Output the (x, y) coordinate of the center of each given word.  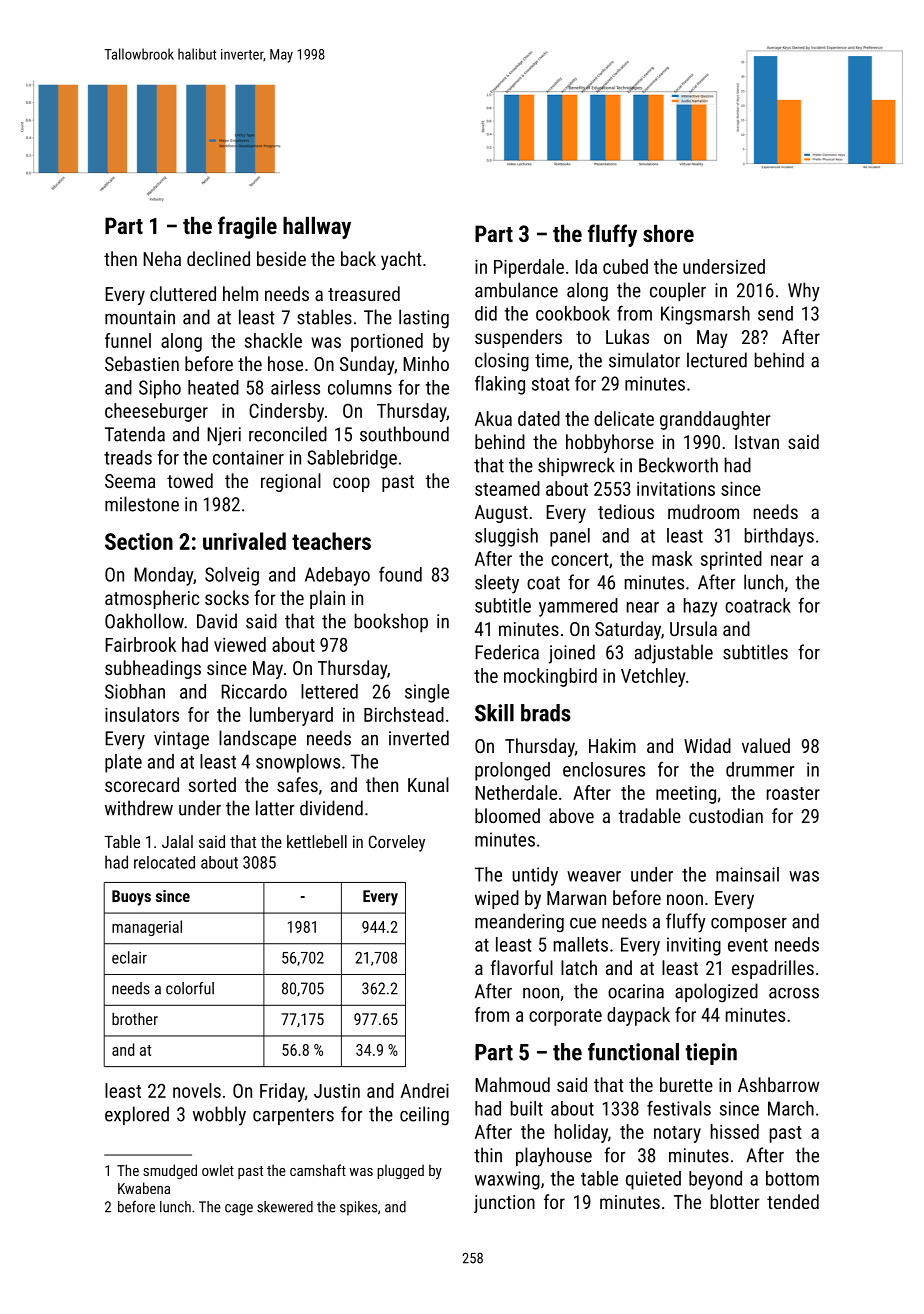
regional (291, 482)
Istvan (757, 442)
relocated (164, 862)
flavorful (521, 967)
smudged (170, 1171)
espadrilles (773, 969)
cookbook (573, 313)
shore (668, 233)
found (400, 574)
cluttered (183, 293)
